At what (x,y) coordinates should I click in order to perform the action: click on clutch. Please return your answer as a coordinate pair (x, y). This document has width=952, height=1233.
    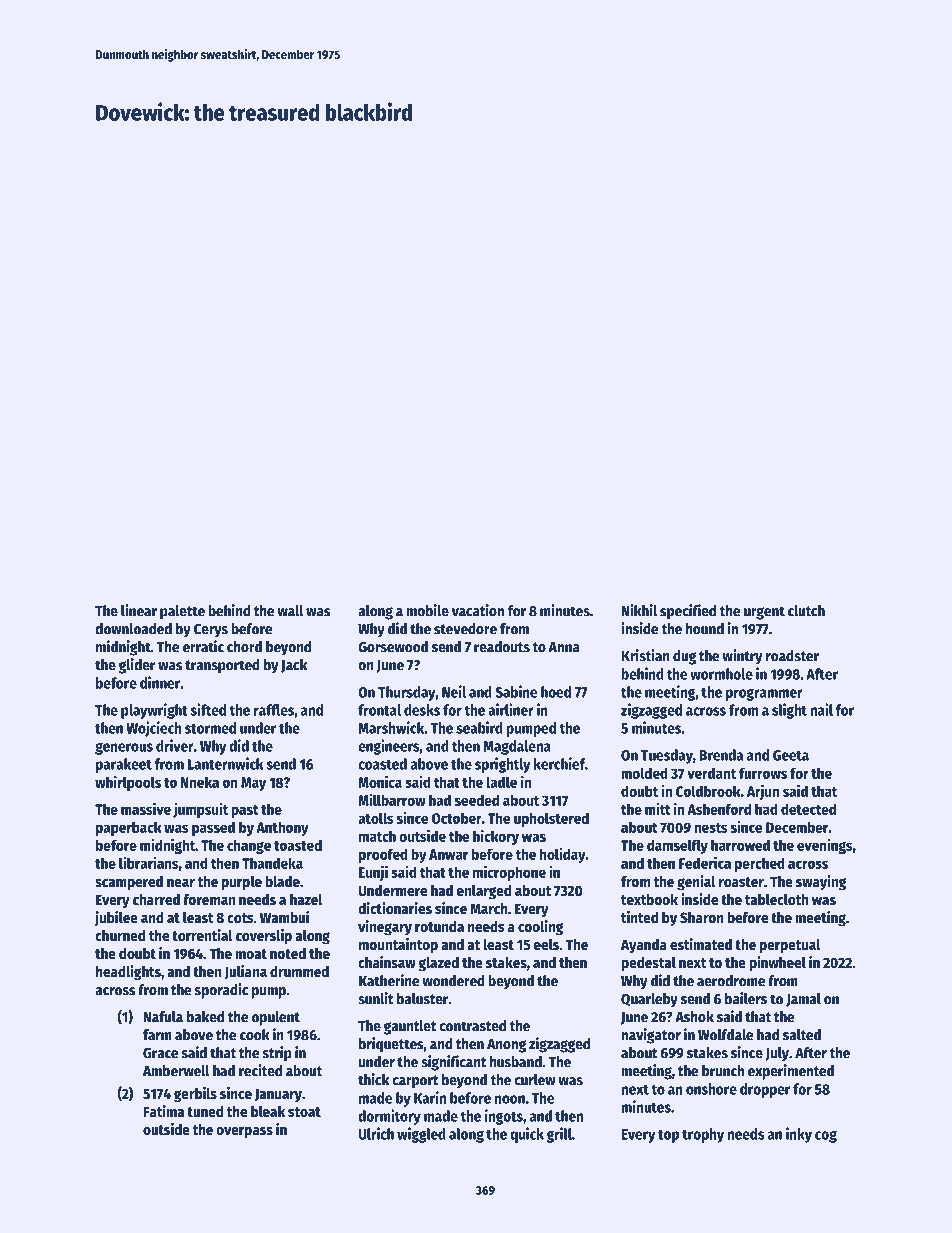
    Looking at the image, I should click on (806, 611).
